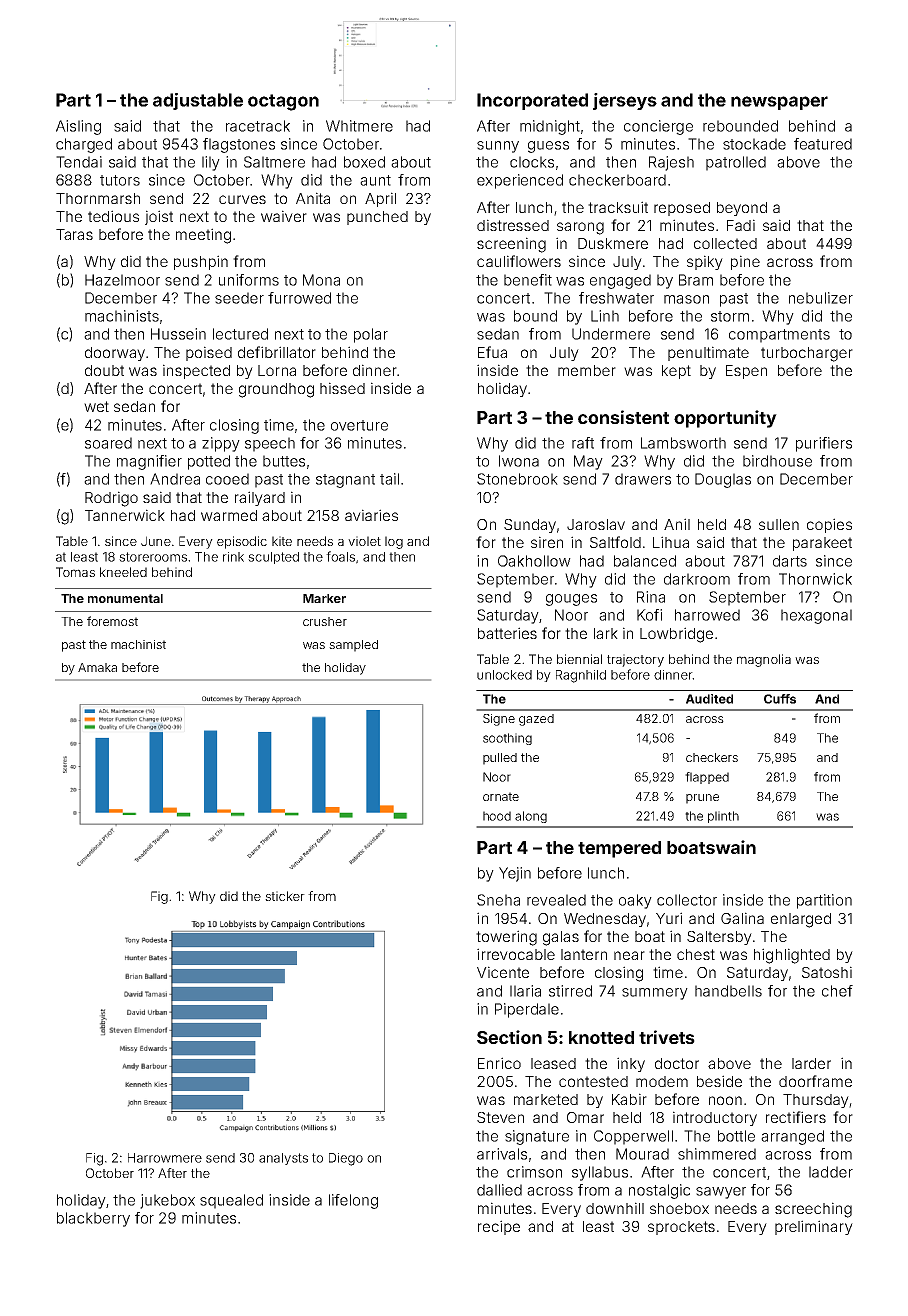 The width and height of the document is (908, 1316). What do you see at coordinates (777, 461) in the document?
I see `birdhouse` at bounding box center [777, 461].
